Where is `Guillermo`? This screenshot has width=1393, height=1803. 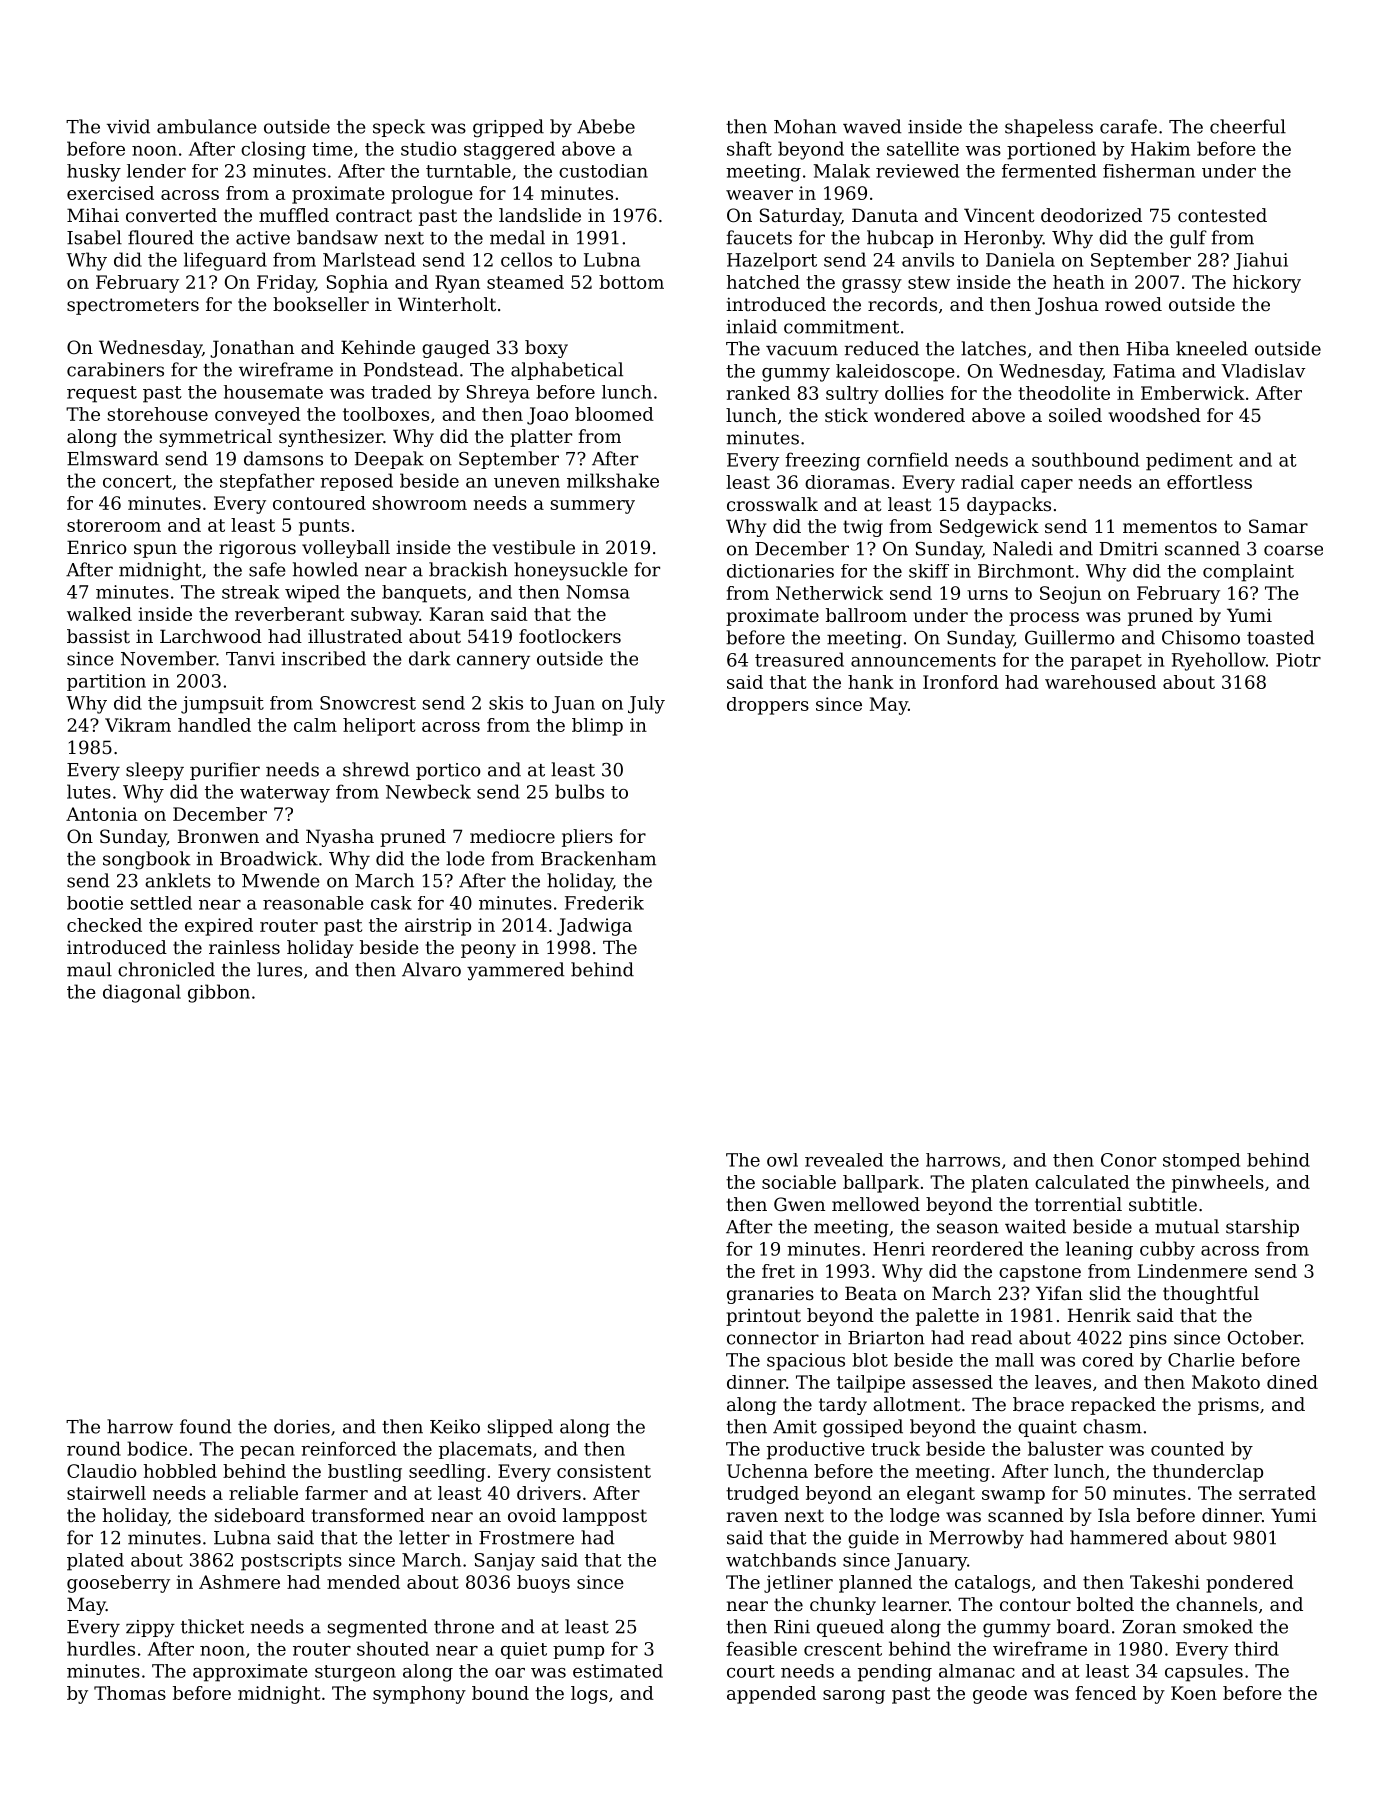
Guillermo is located at coordinates (1070, 637).
